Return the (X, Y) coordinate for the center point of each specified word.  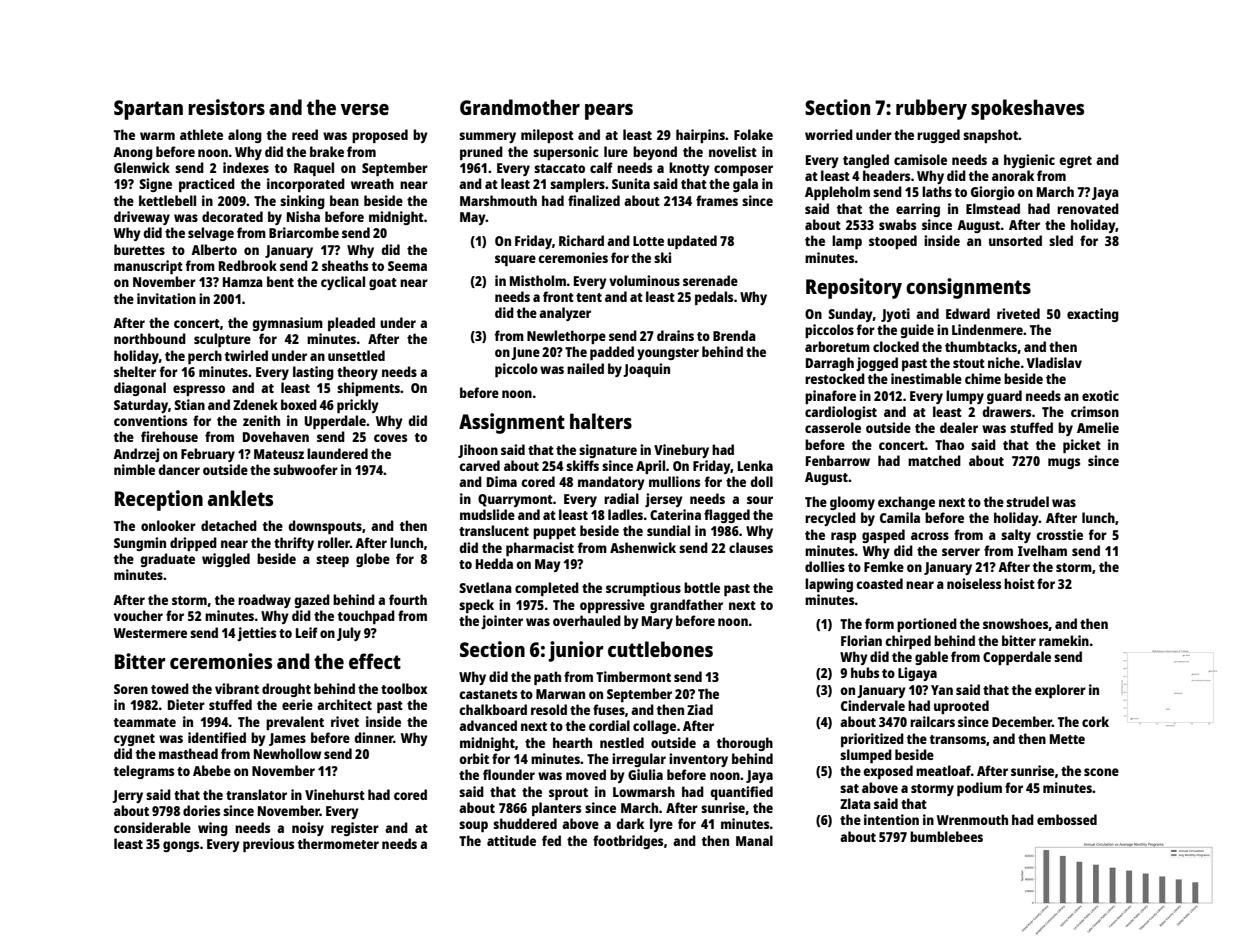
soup (473, 826)
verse (365, 109)
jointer (502, 622)
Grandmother (520, 107)
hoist (1019, 583)
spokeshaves (1027, 109)
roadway (264, 601)
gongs (181, 846)
